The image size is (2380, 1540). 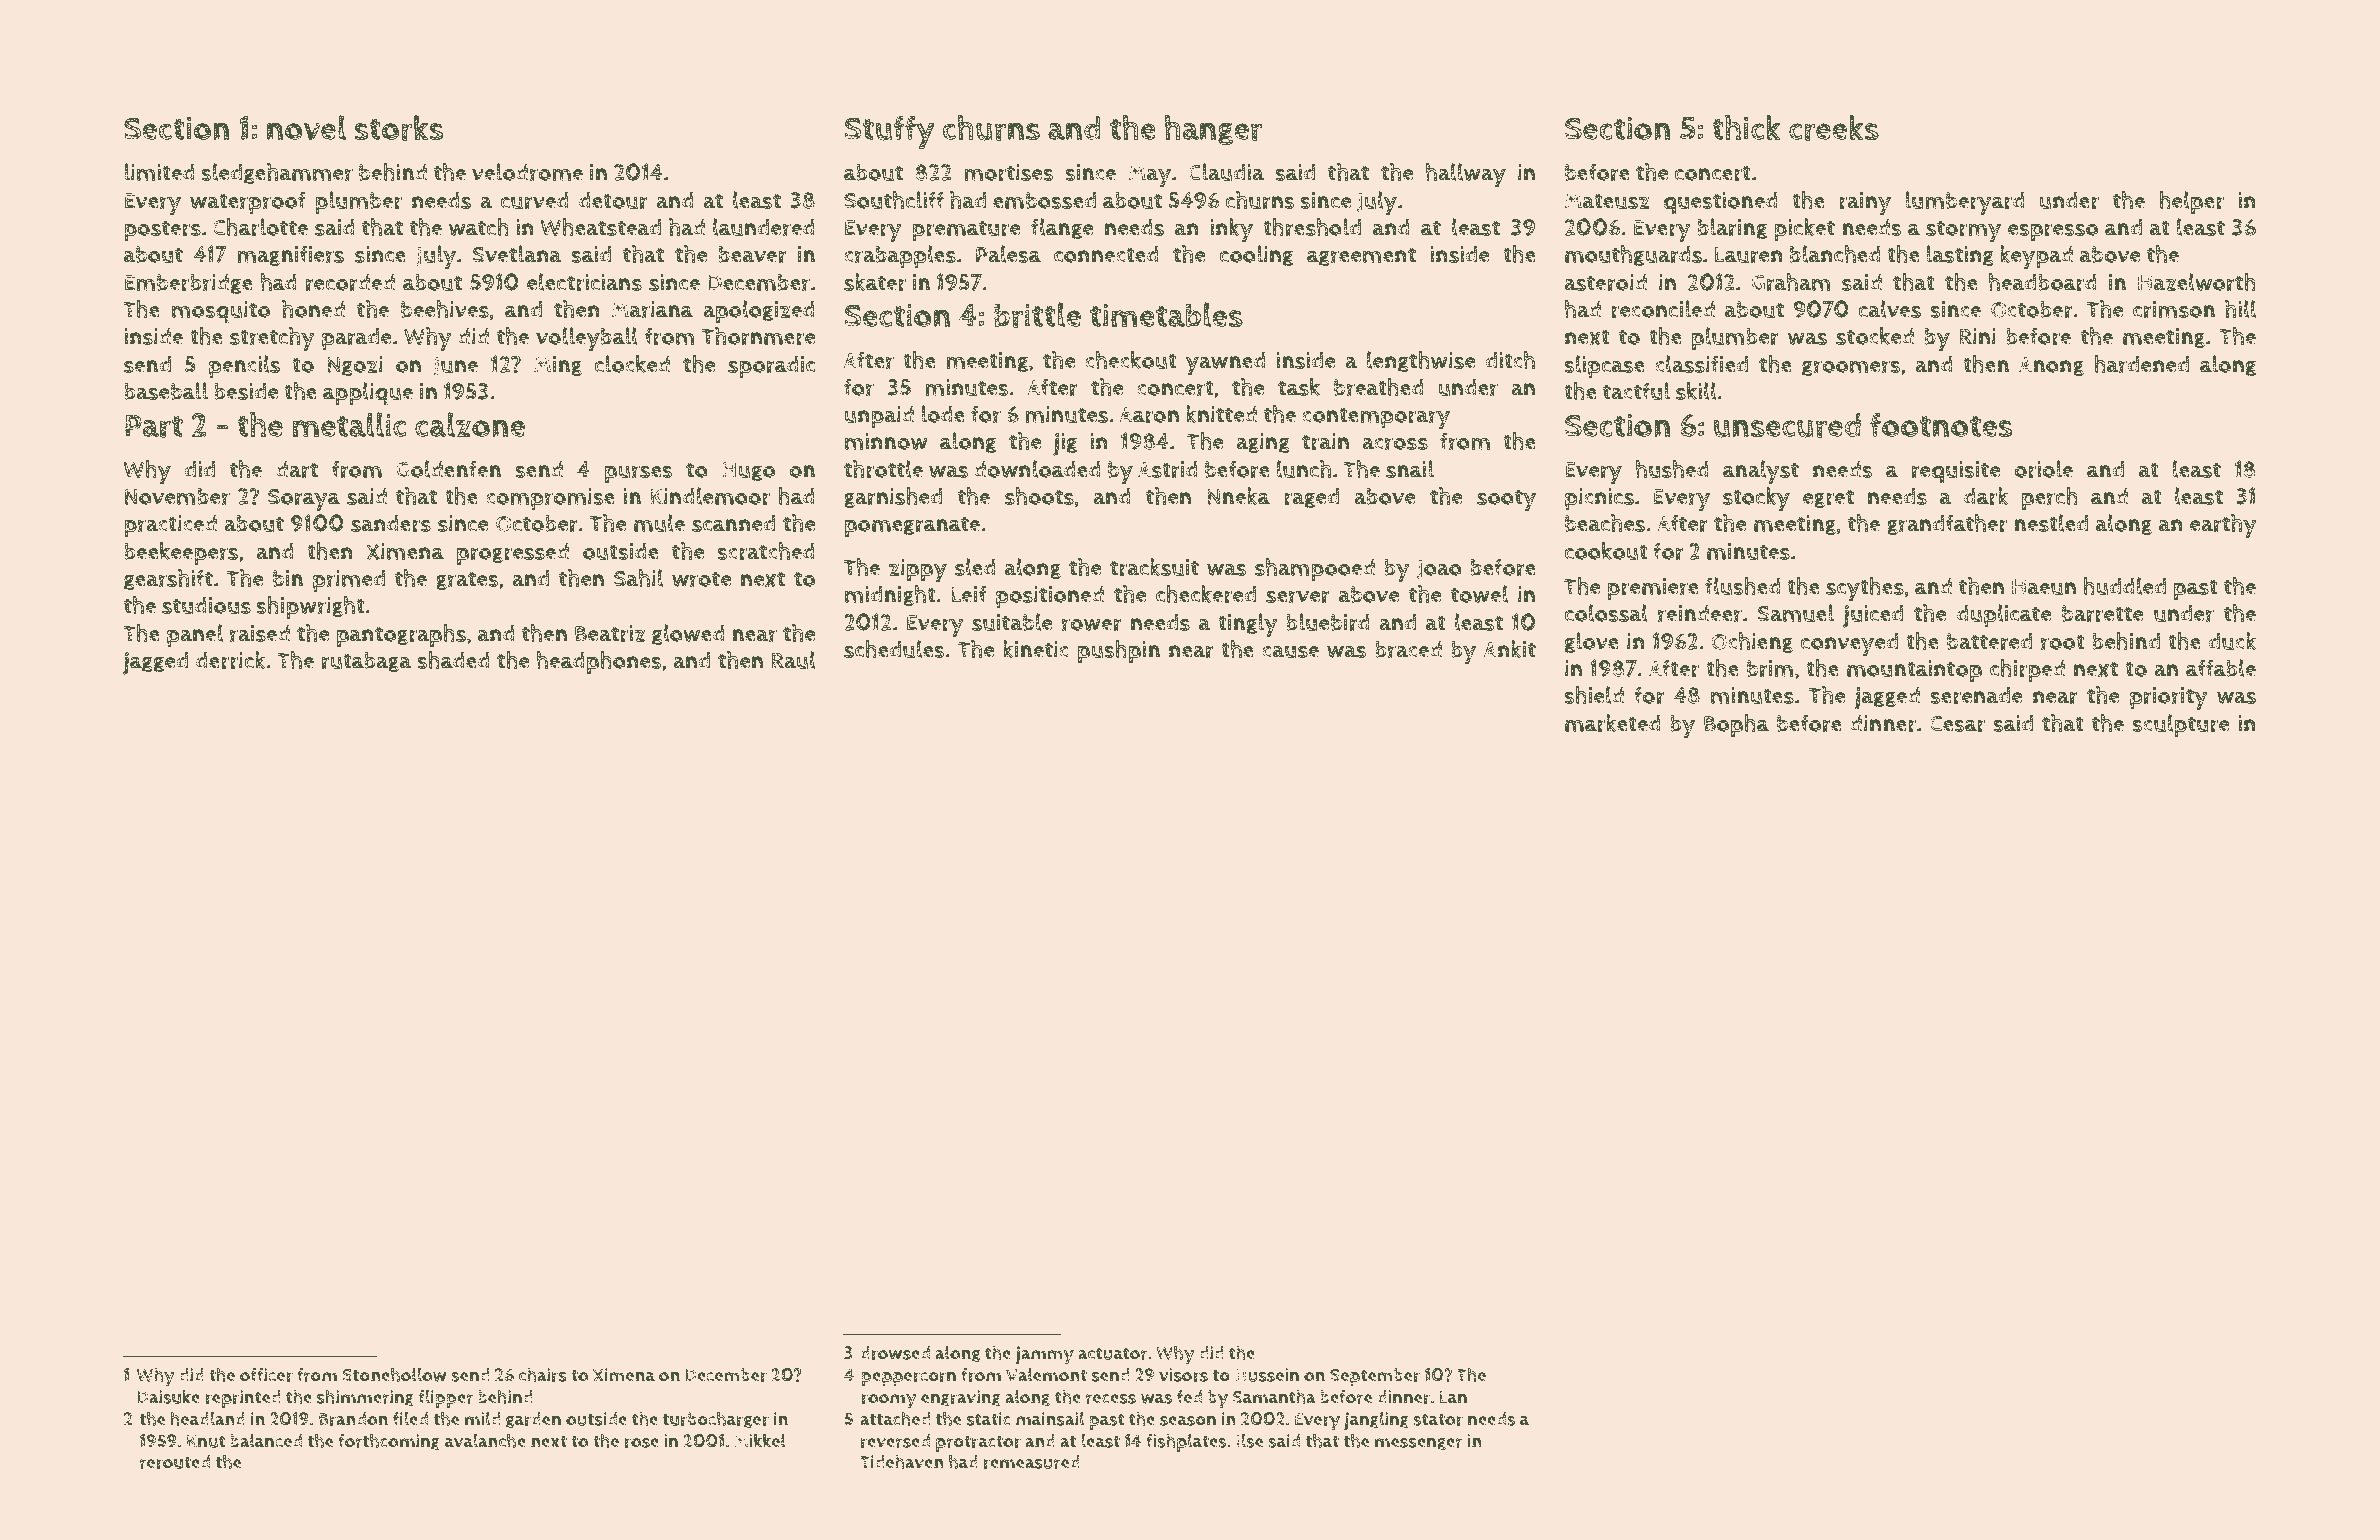 I want to click on actuator, so click(x=1113, y=1353).
